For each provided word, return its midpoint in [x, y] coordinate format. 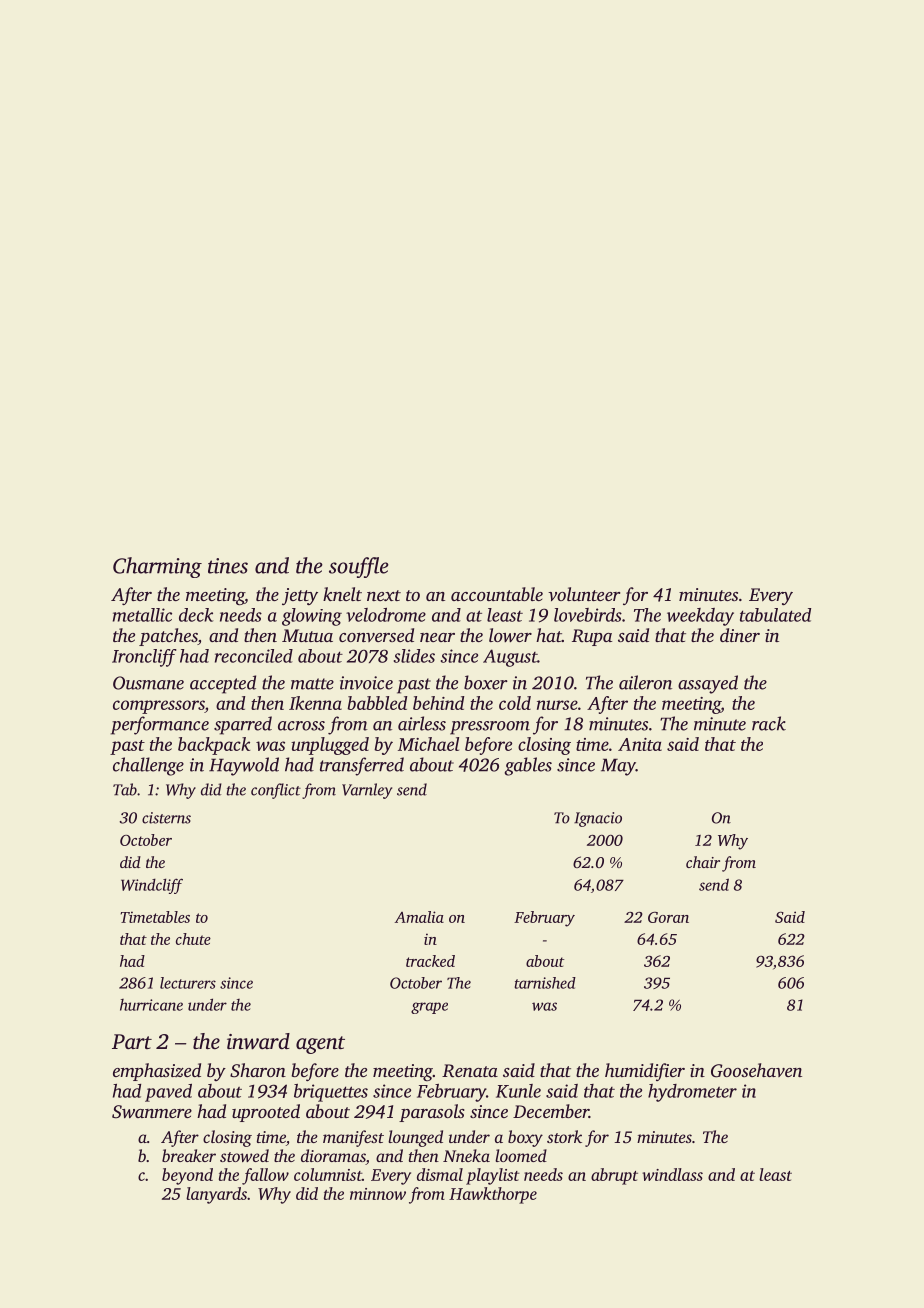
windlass [672, 1174]
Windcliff [152, 886]
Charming [157, 567]
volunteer [584, 594]
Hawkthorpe [493, 1195]
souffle [359, 567]
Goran [668, 917]
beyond [187, 1176]
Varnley [367, 791]
